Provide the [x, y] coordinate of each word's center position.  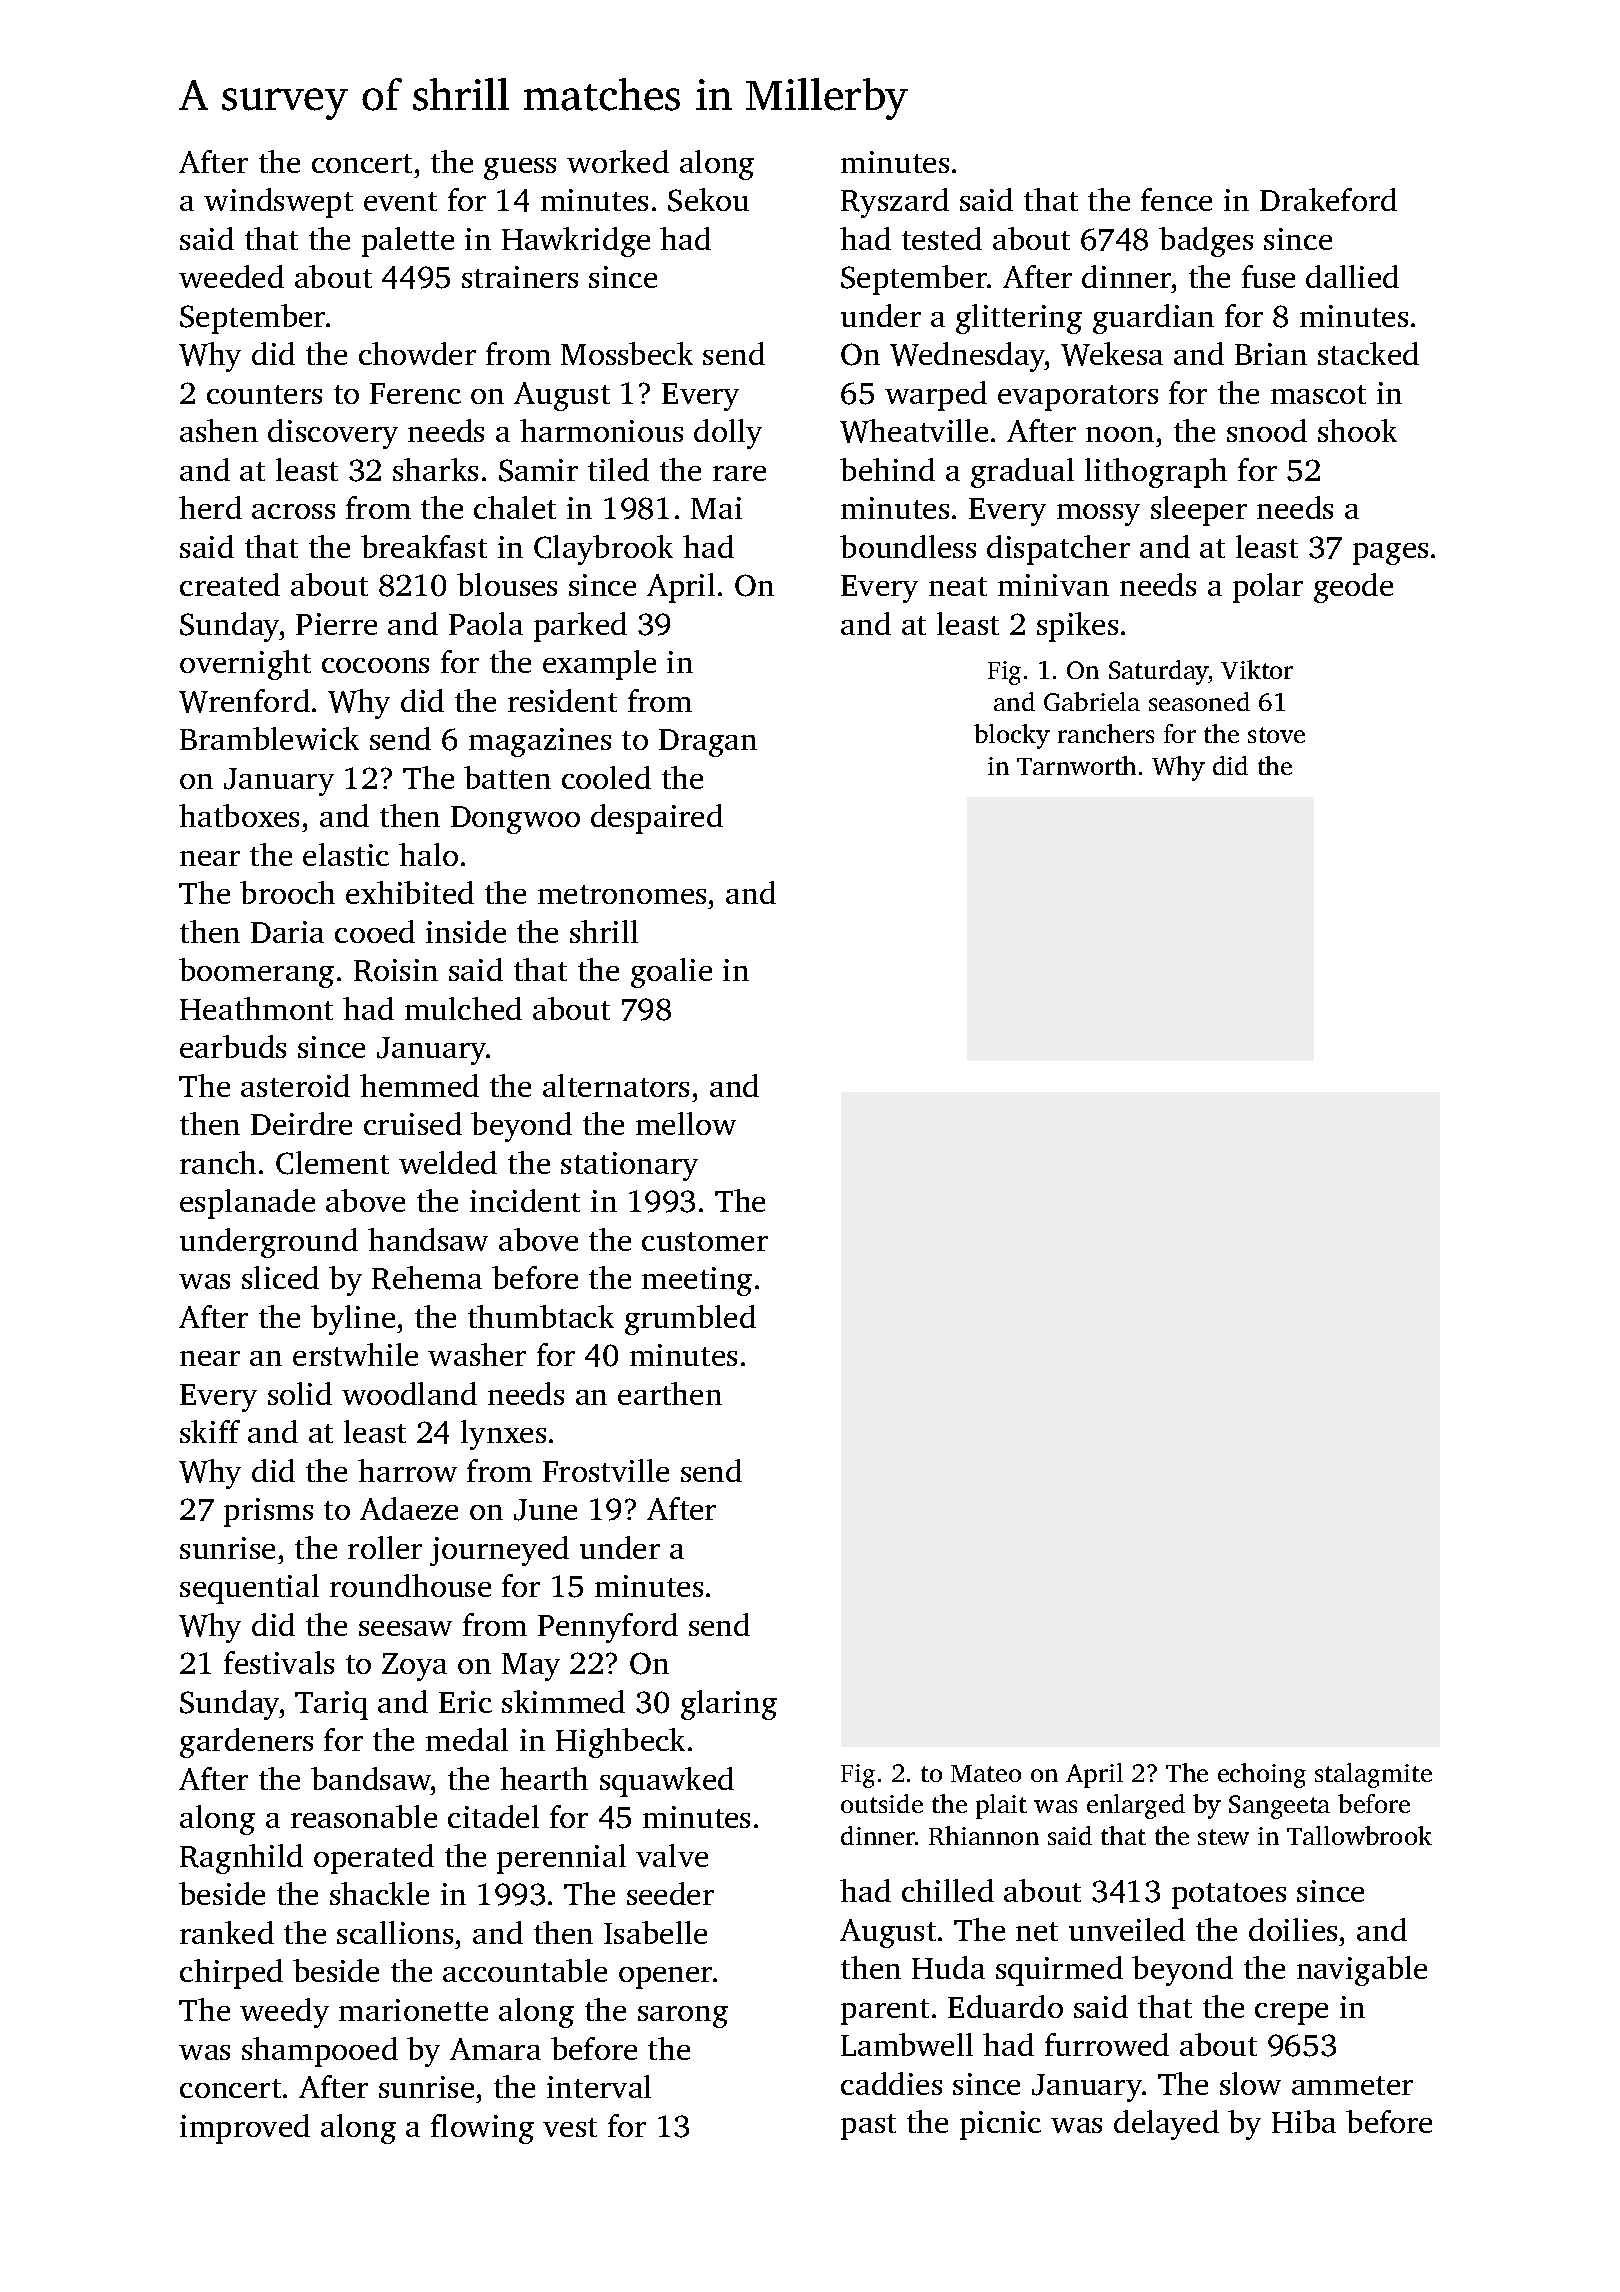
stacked [1368, 353]
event [400, 201]
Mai [716, 508]
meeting [697, 1281]
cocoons [375, 665]
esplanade [247, 1204]
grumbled [690, 1320]
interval [599, 2086]
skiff [210, 1431]
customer [705, 1241]
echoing [1262, 1775]
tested [942, 238]
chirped [231, 1974]
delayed [1166, 2125]
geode [1353, 588]
